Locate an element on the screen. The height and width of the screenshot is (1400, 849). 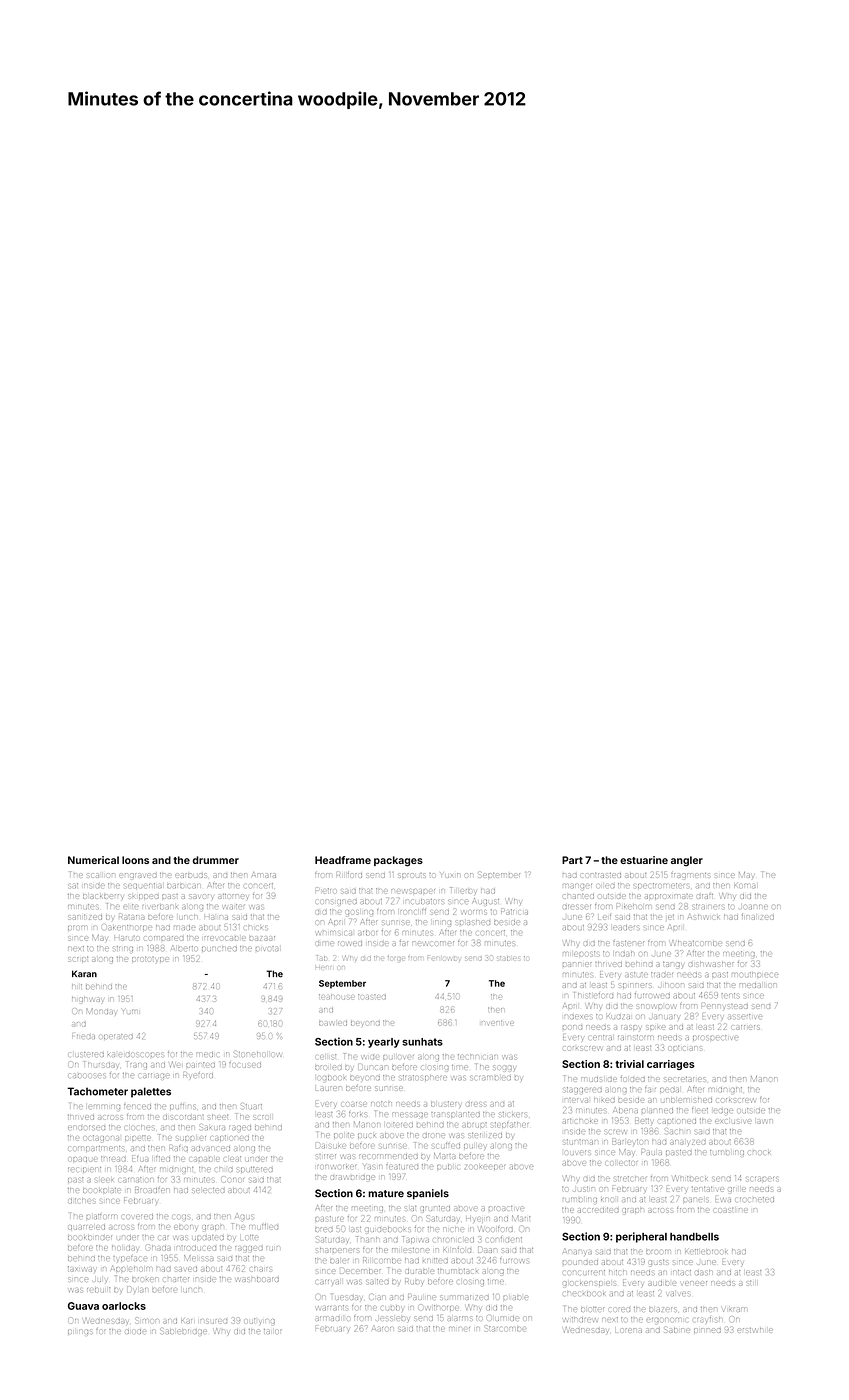
pond is located at coordinates (572, 1027).
